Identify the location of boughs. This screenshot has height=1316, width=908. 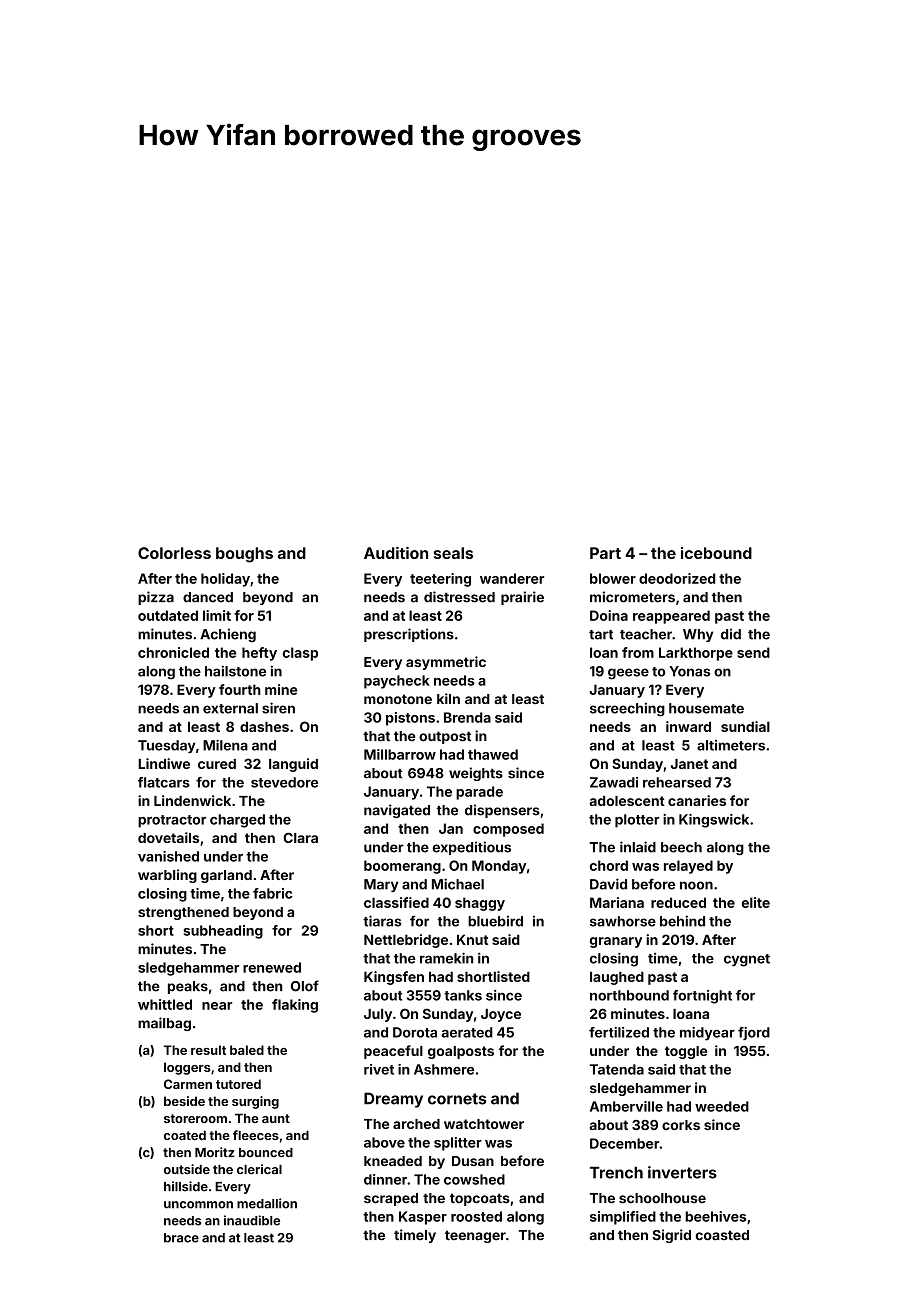
(244, 555).
